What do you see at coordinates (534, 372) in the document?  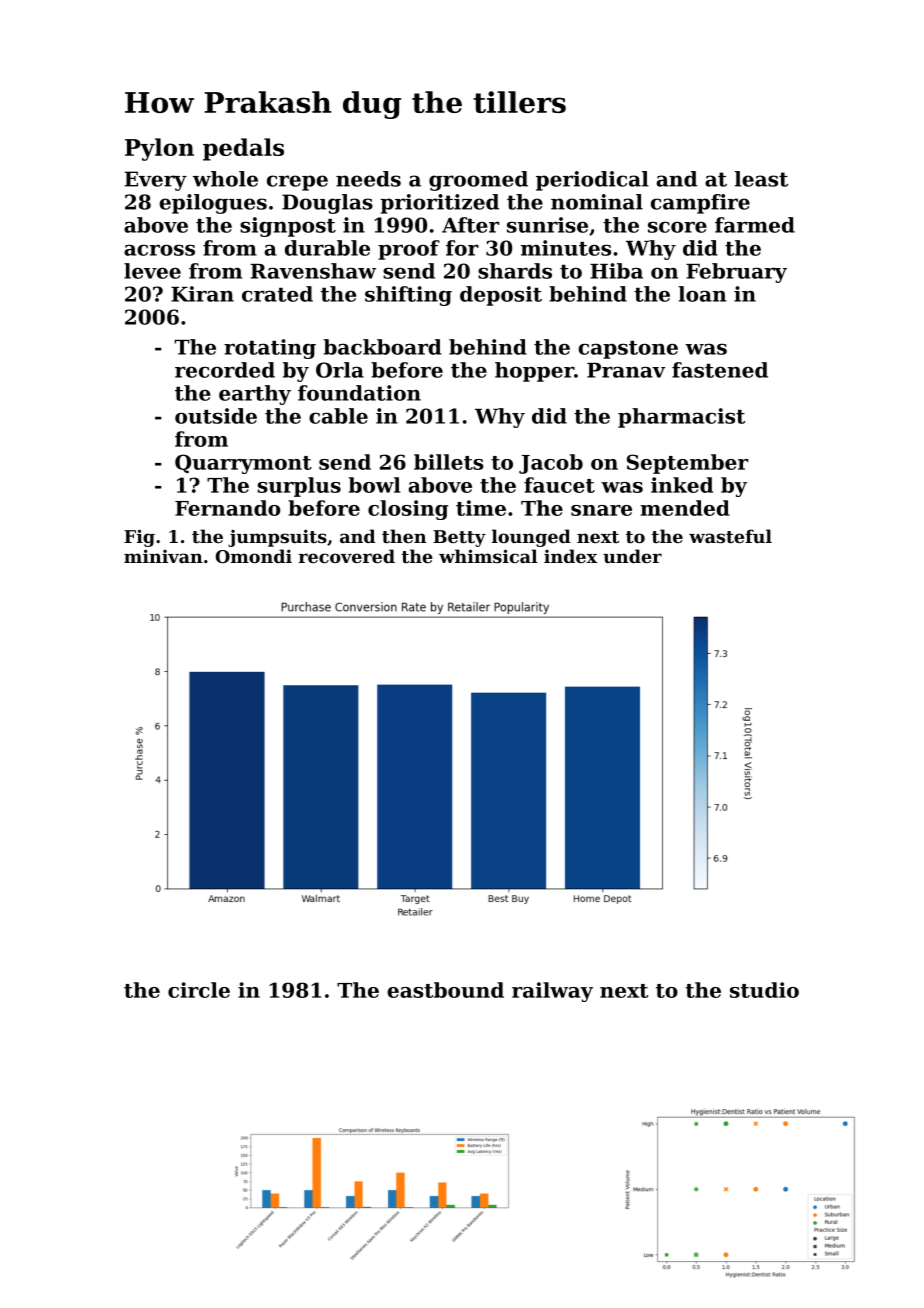 I see `hopper` at bounding box center [534, 372].
